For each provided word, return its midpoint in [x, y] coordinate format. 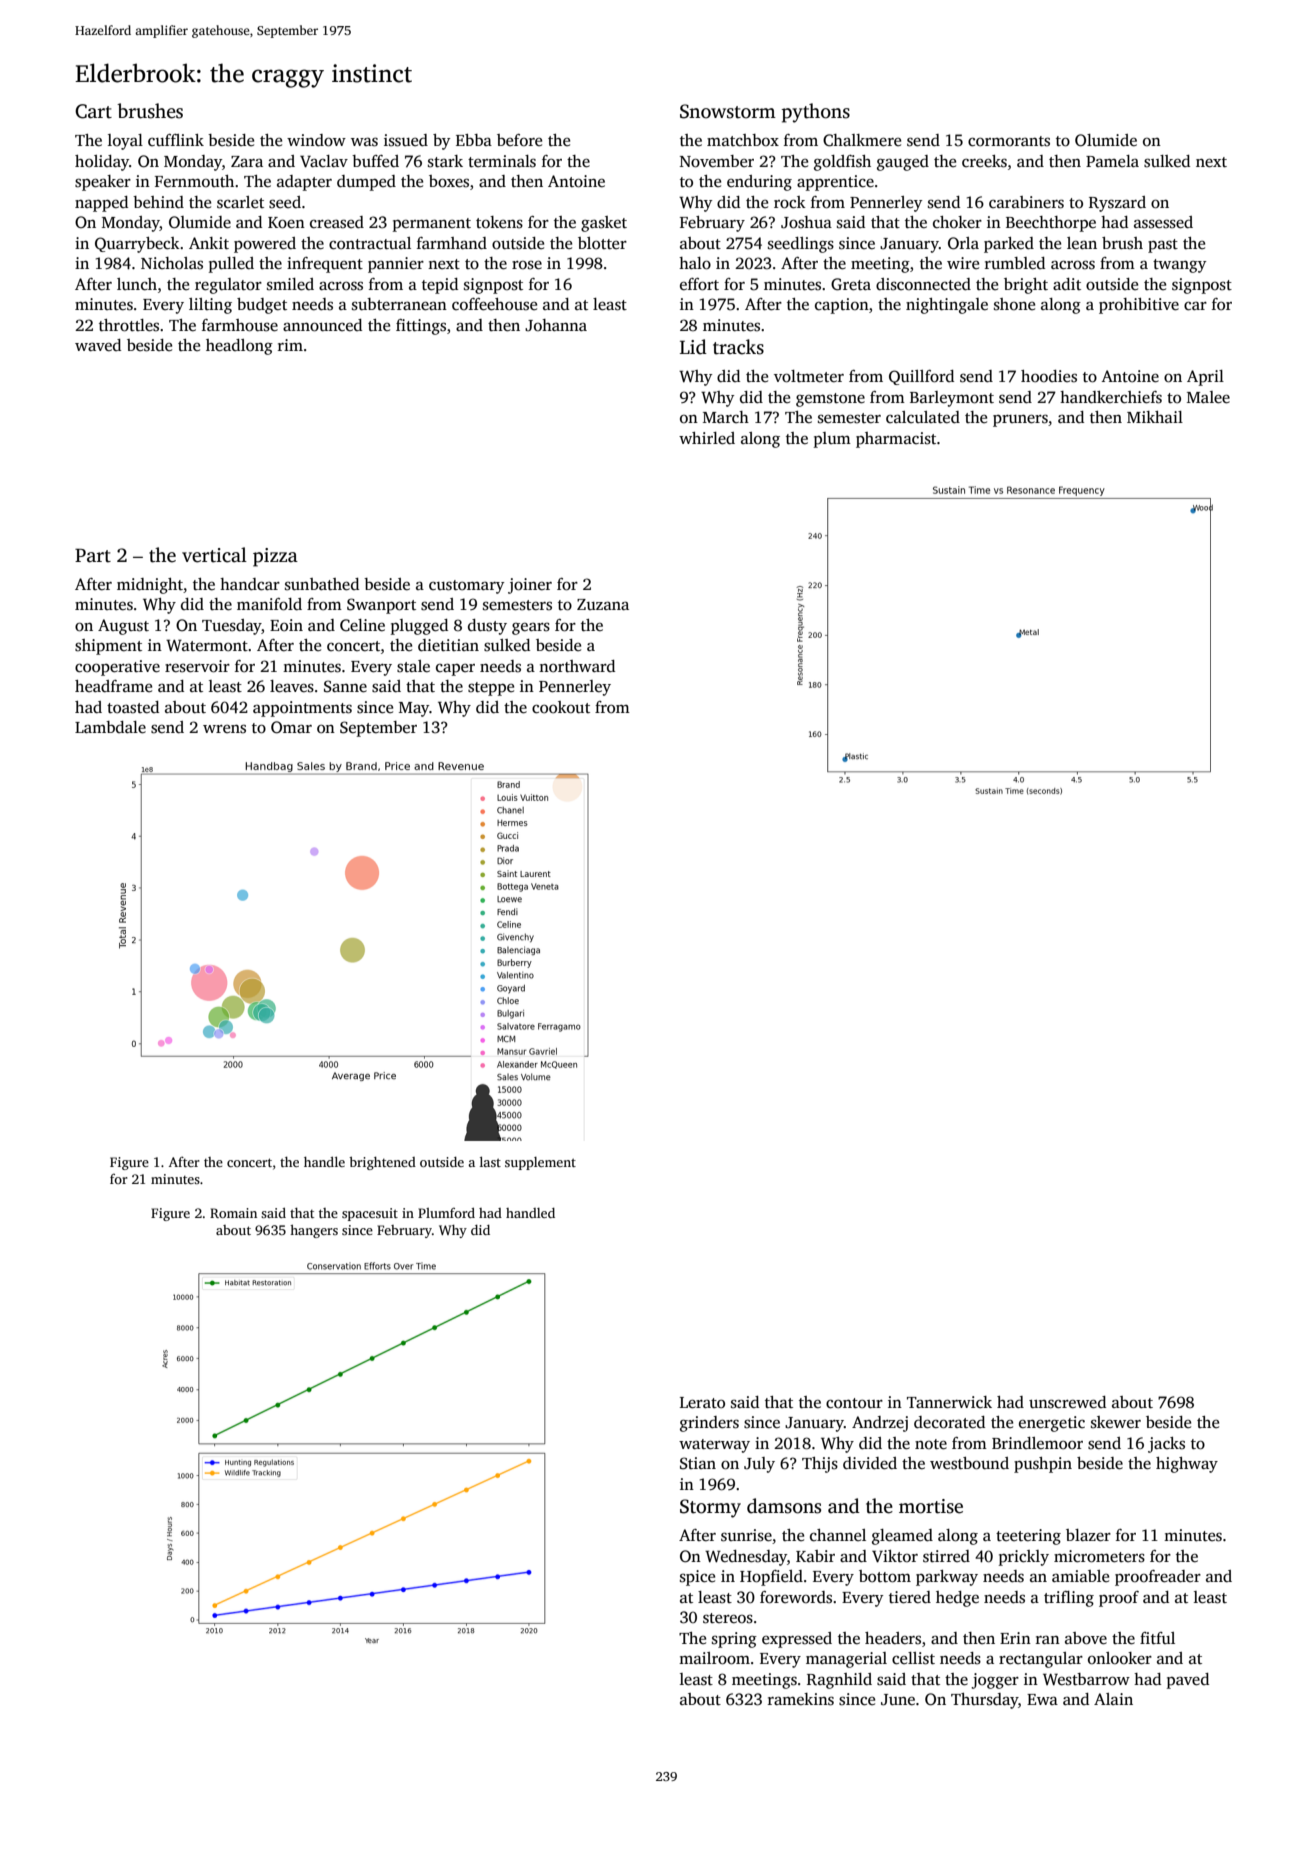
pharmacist [896, 440]
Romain [233, 1213]
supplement [540, 1163]
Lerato [702, 1403]
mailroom [714, 1658]
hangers [314, 1231]
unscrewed [1067, 1402]
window [316, 140]
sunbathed [322, 584]
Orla [963, 243]
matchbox [743, 140]
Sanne [345, 686]
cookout [561, 707]
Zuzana [603, 604]
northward [577, 666]
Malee [1208, 397]
